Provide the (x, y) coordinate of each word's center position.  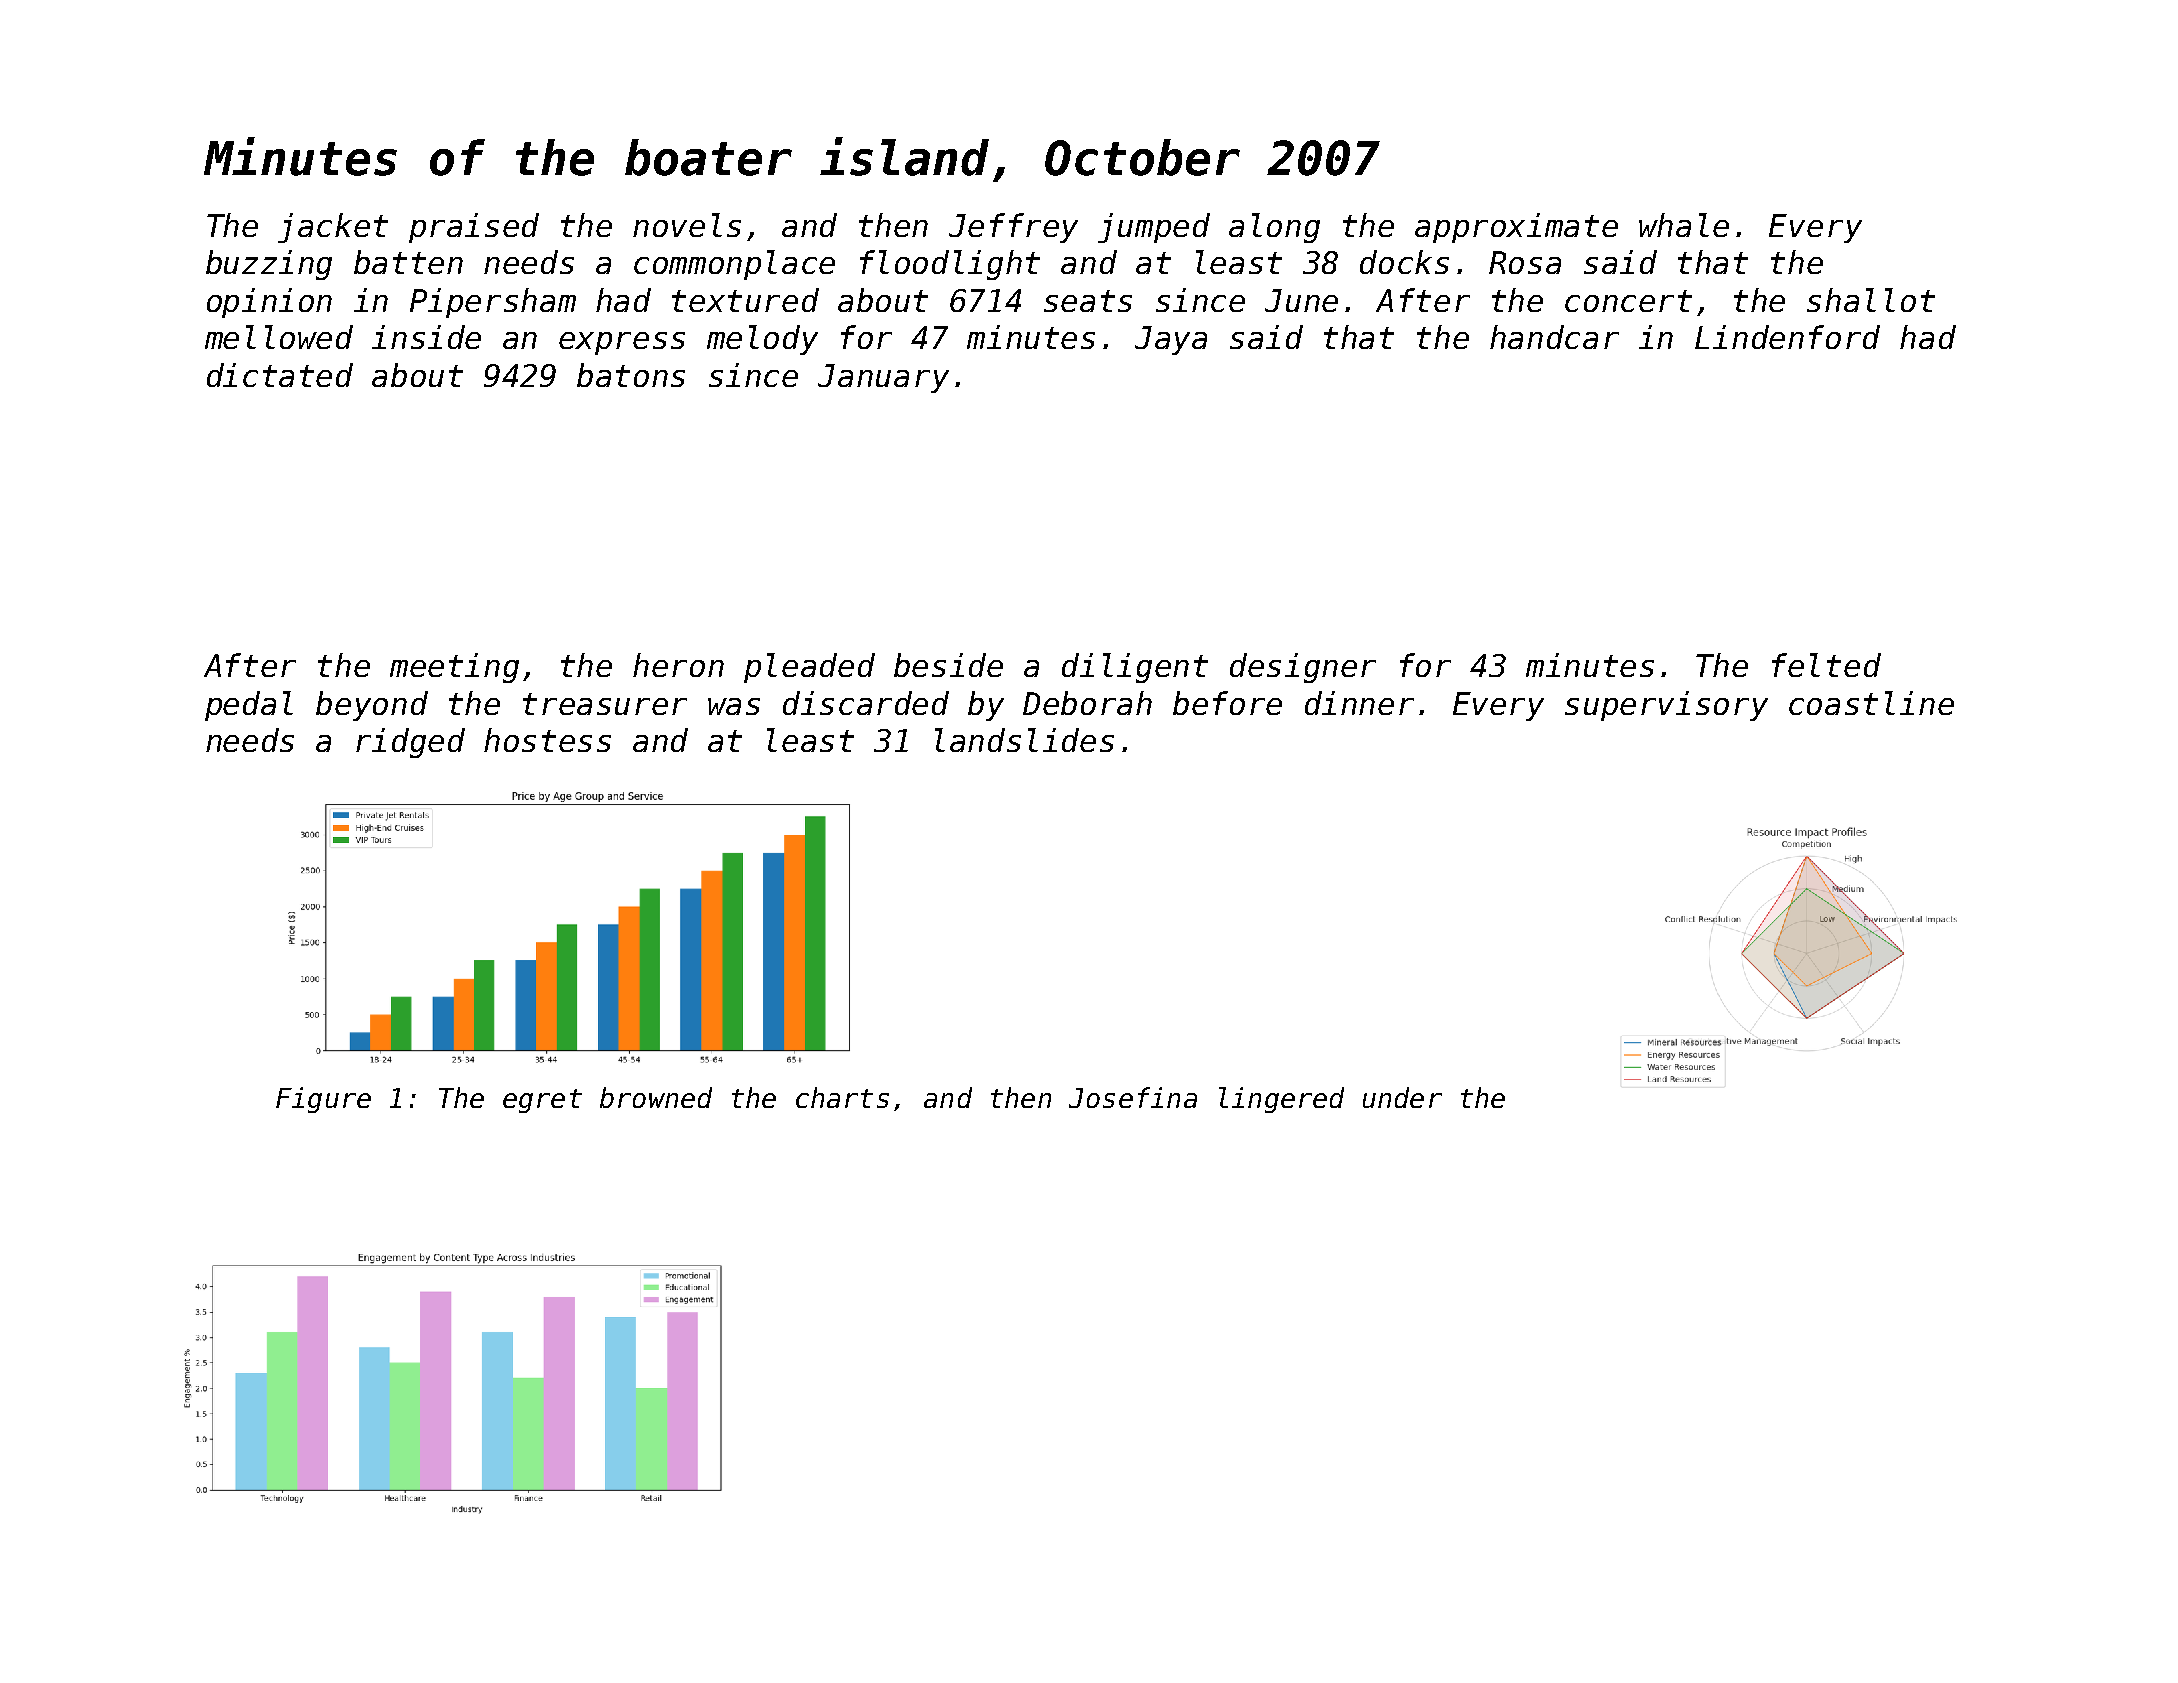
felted (1826, 665)
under (1402, 1097)
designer (1303, 668)
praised (474, 228)
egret (542, 1101)
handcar (1554, 337)
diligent (1135, 668)
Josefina (1133, 1097)
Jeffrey (1013, 228)
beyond (372, 706)
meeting (454, 668)
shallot (1871, 300)
